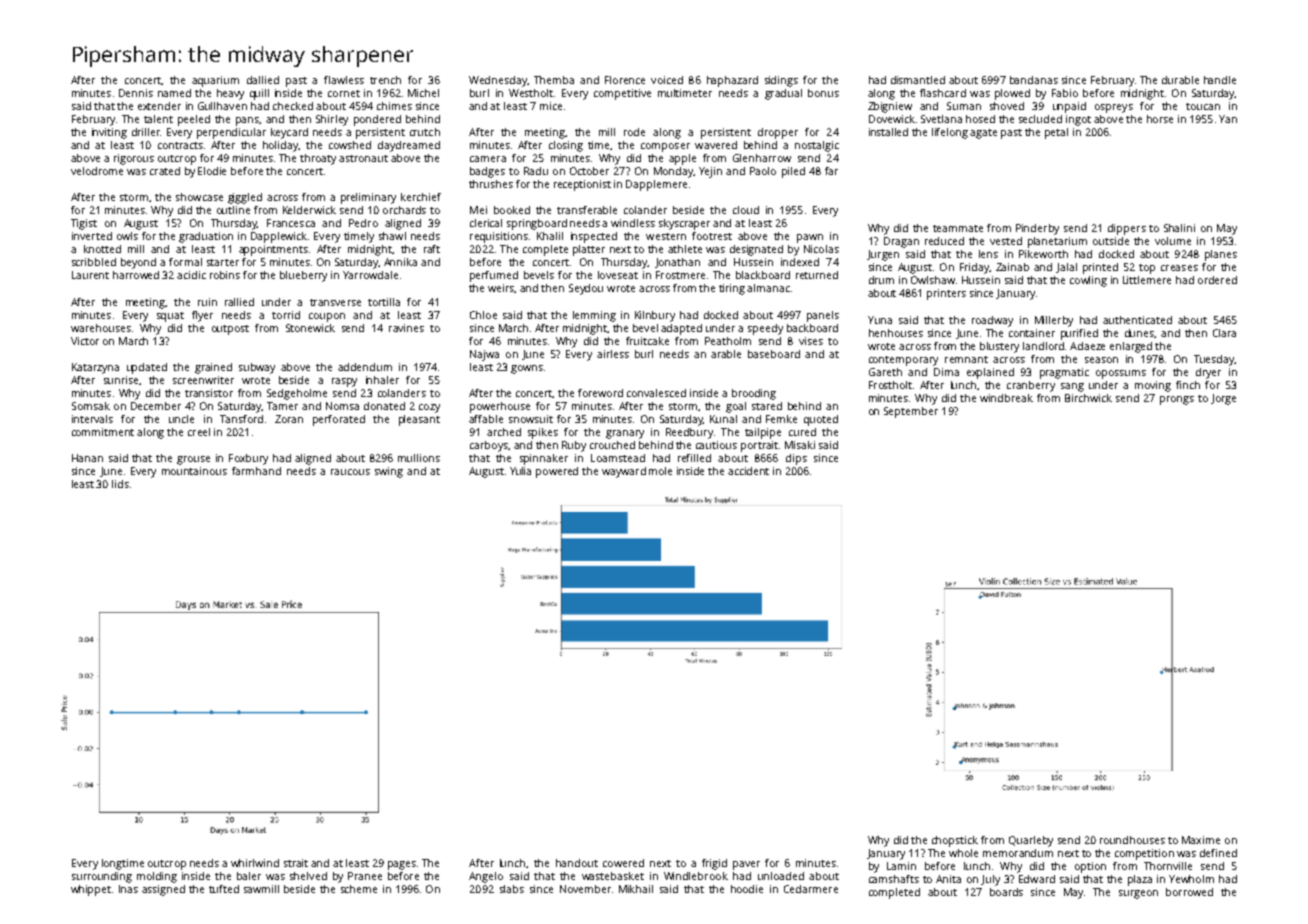 The height and width of the image is (924, 1308). What do you see at coordinates (423, 93) in the image?
I see `Michel` at bounding box center [423, 93].
